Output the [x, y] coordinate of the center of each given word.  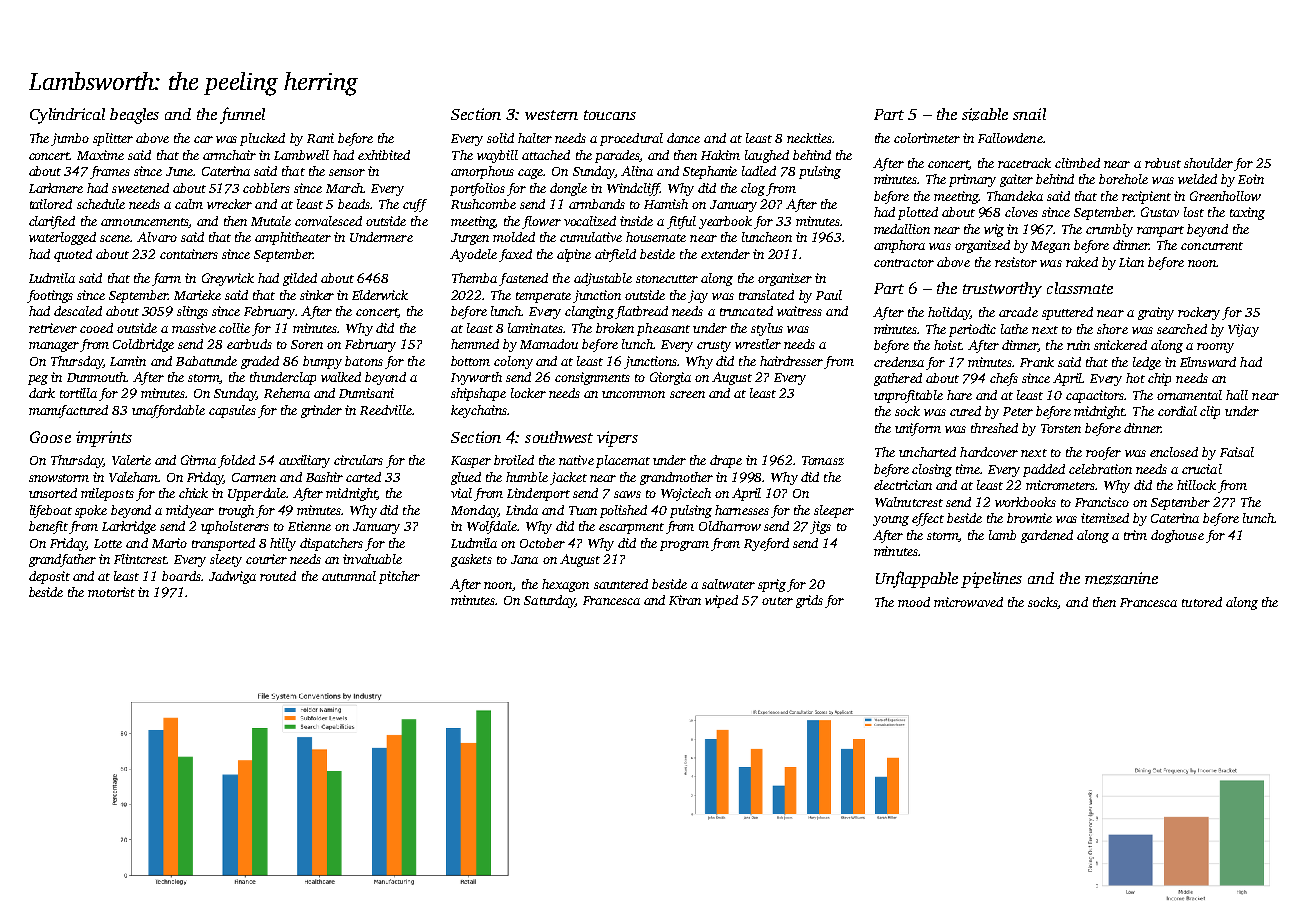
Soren [307, 344]
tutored [1202, 602]
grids [809, 601]
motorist [111, 592]
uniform [918, 429]
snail [1029, 114]
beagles [134, 116]
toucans [610, 115]
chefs [1004, 379]
